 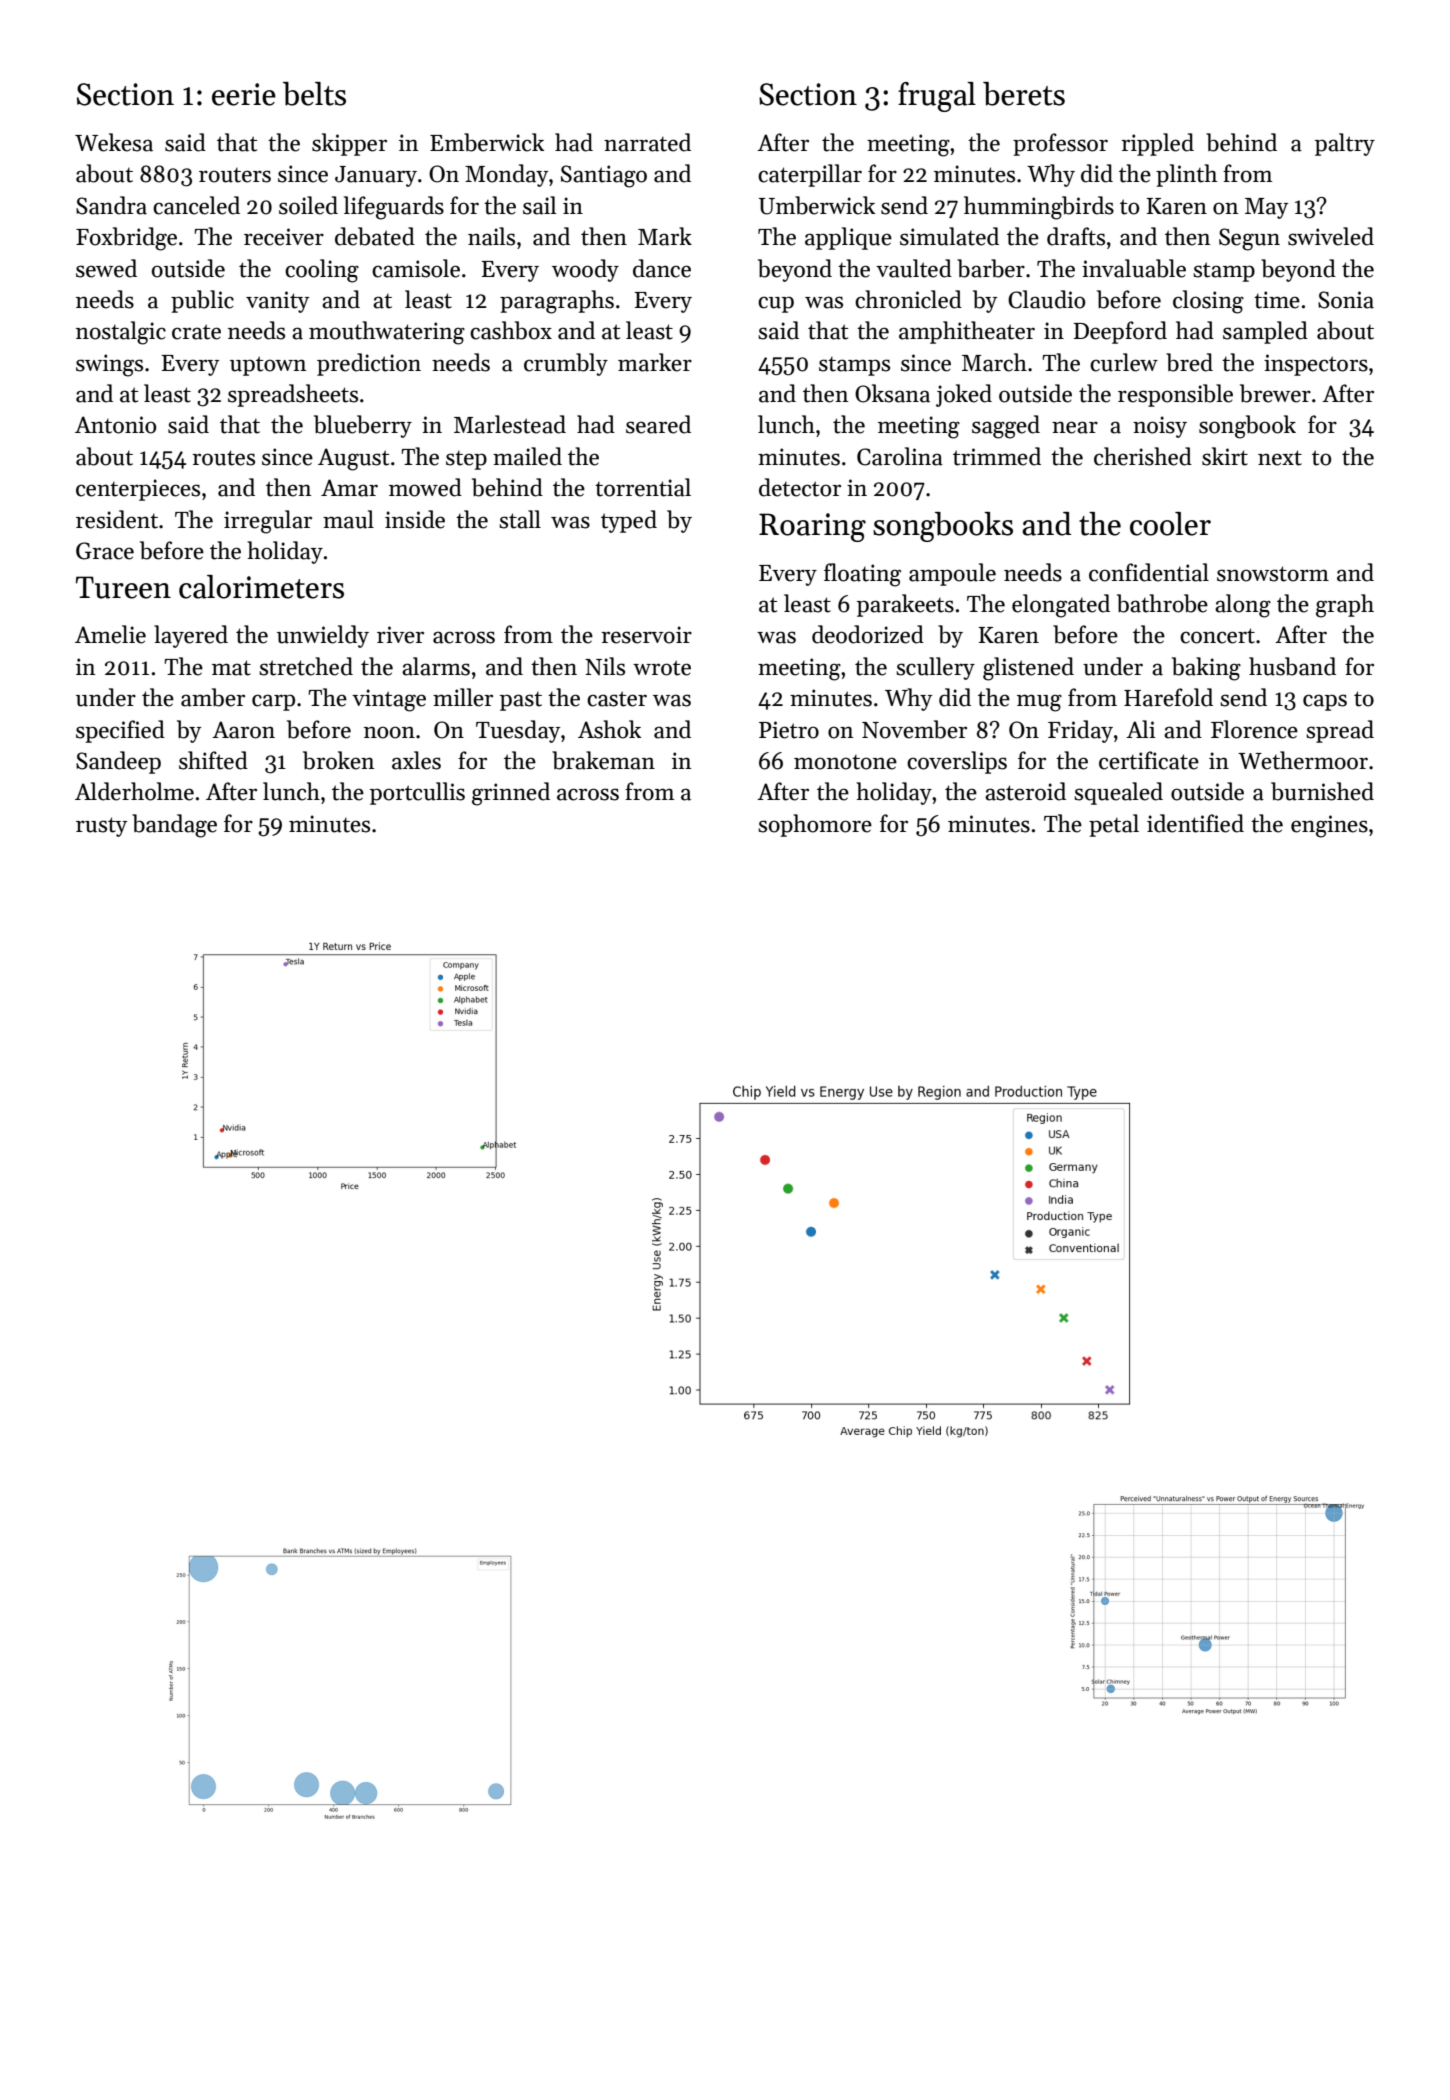 I want to click on bandage, so click(x=174, y=826).
